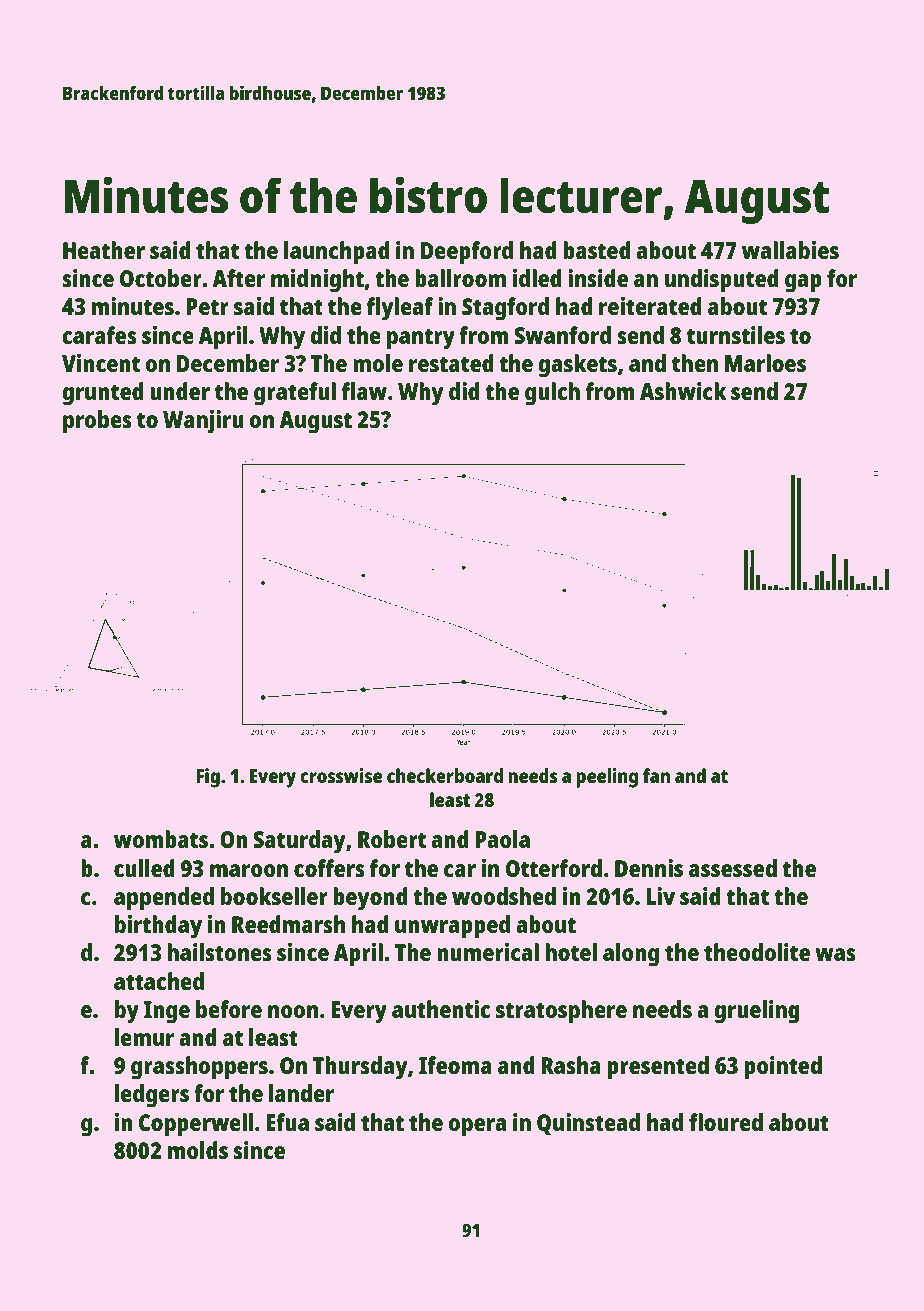 The height and width of the screenshot is (1311, 924). I want to click on opera, so click(477, 1127).
